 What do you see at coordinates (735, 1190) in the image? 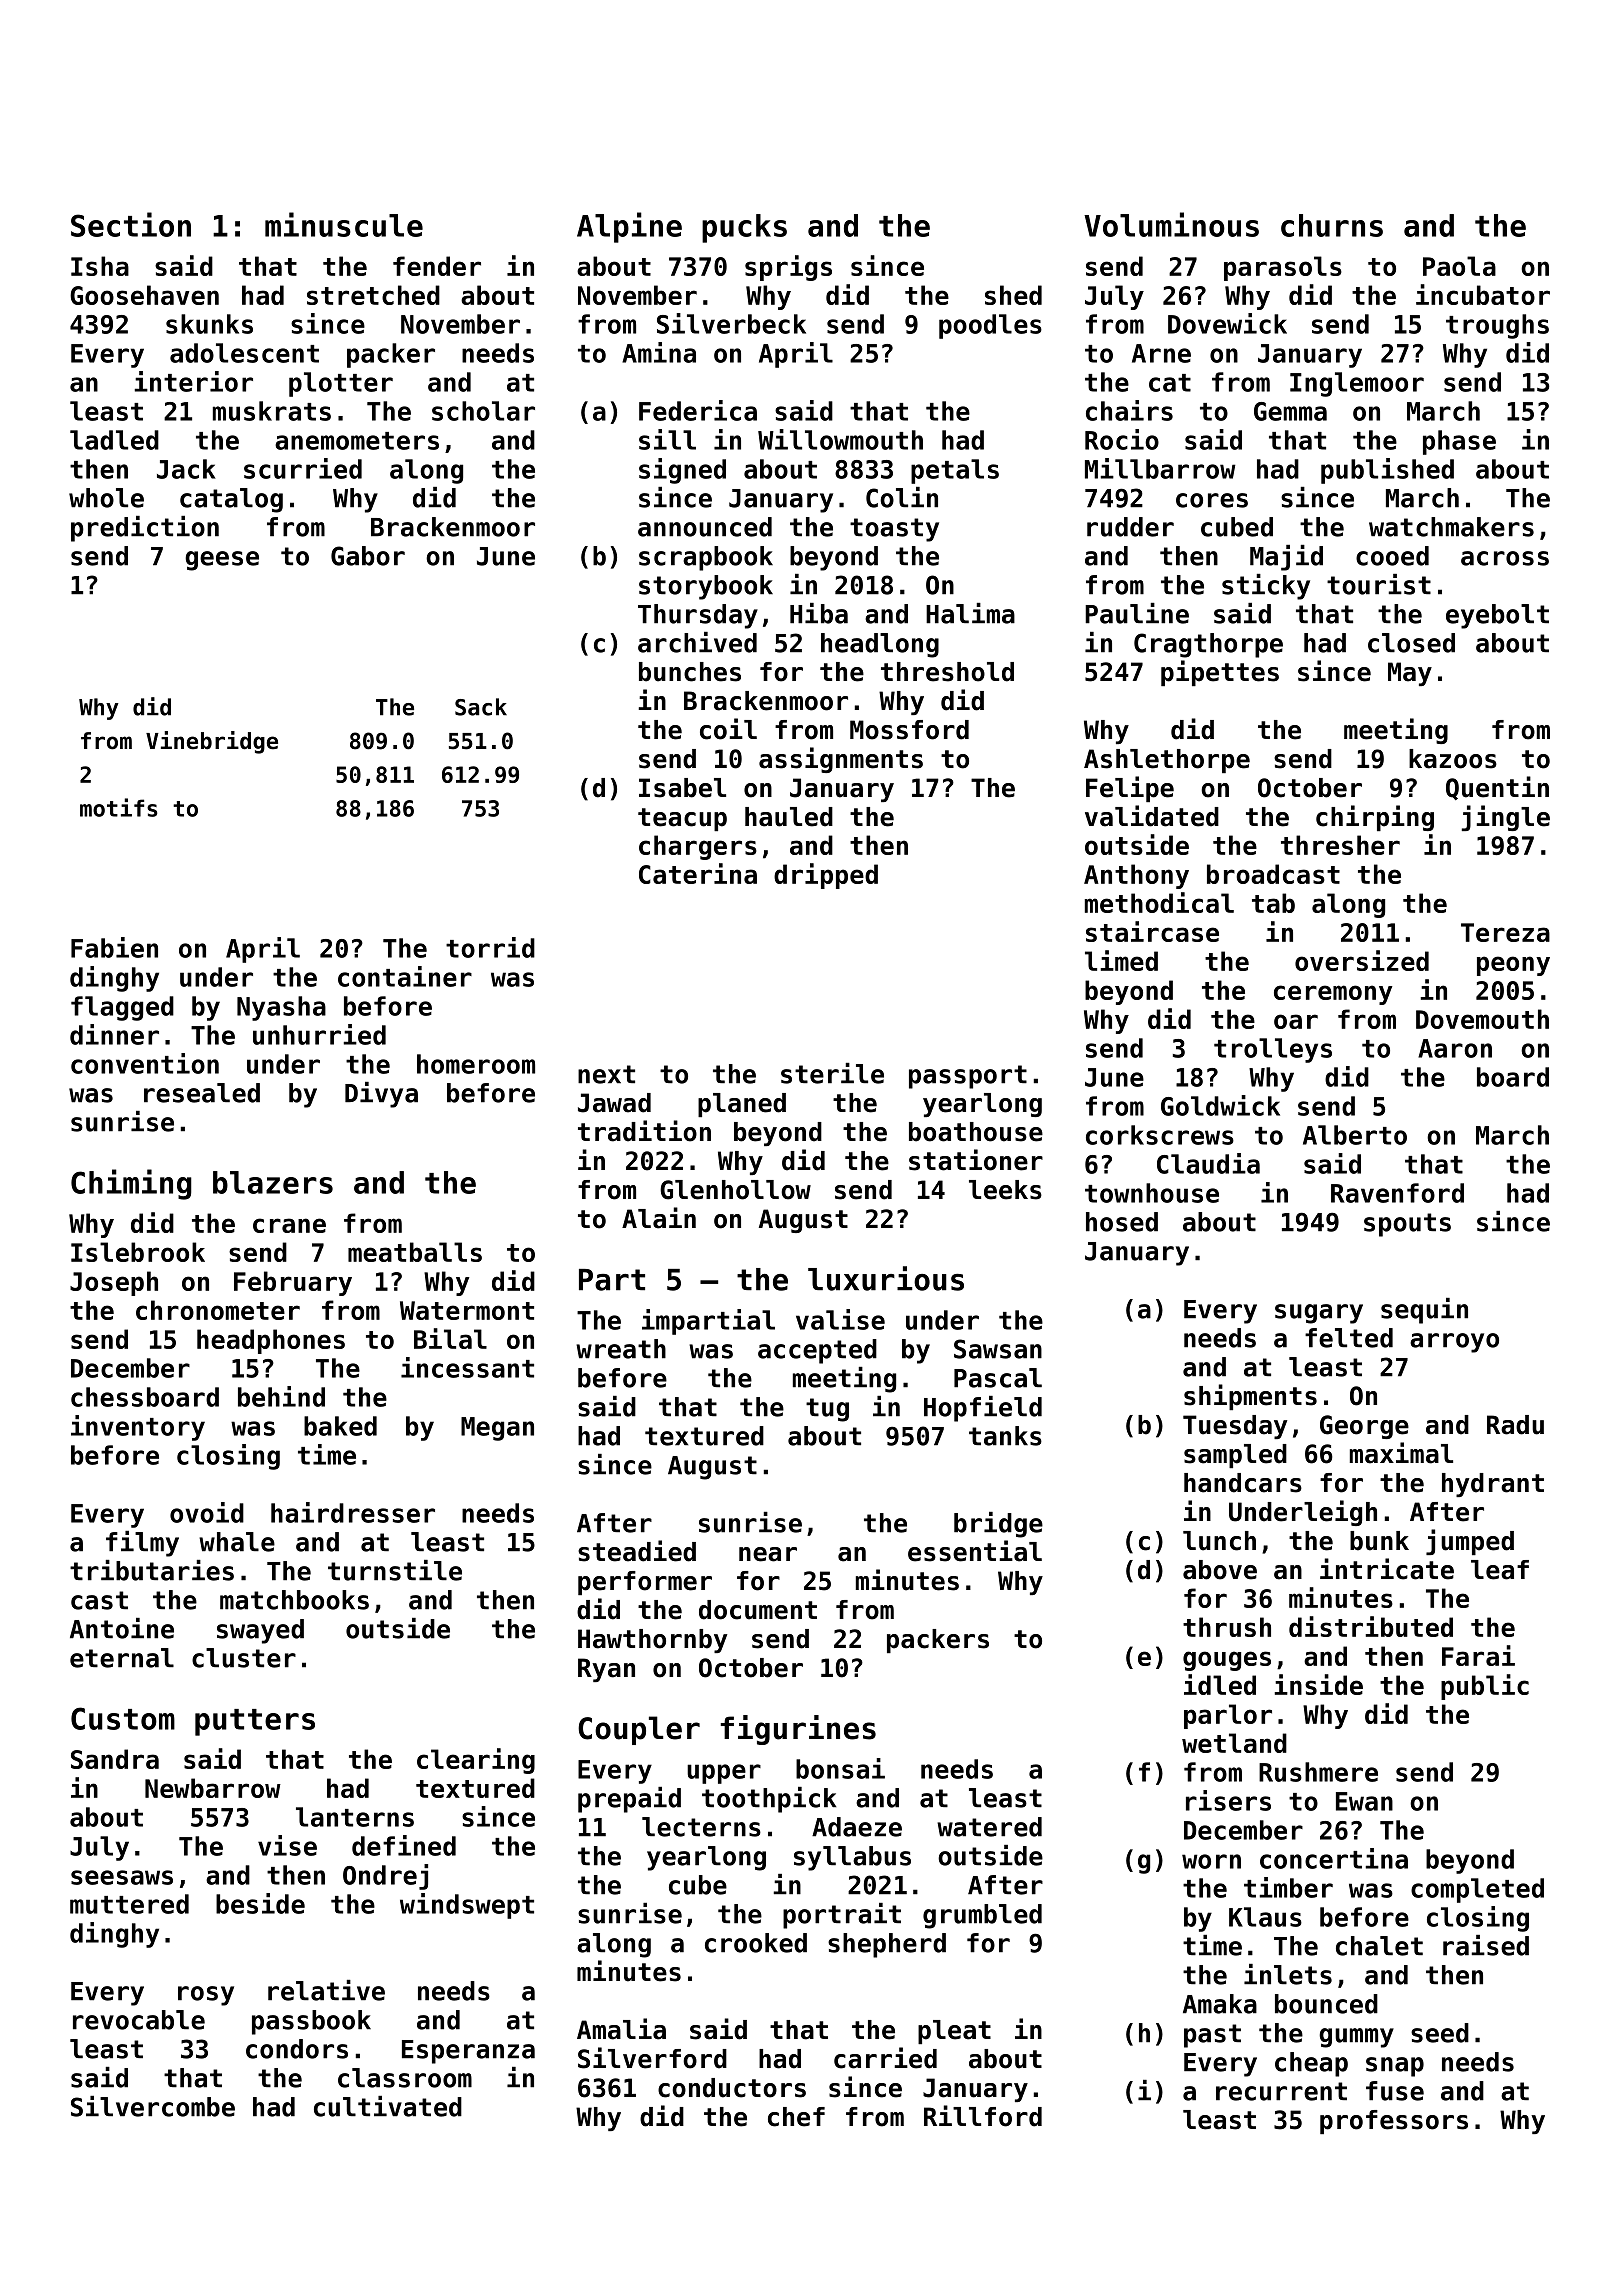
I see `Glenhollow` at bounding box center [735, 1190].
